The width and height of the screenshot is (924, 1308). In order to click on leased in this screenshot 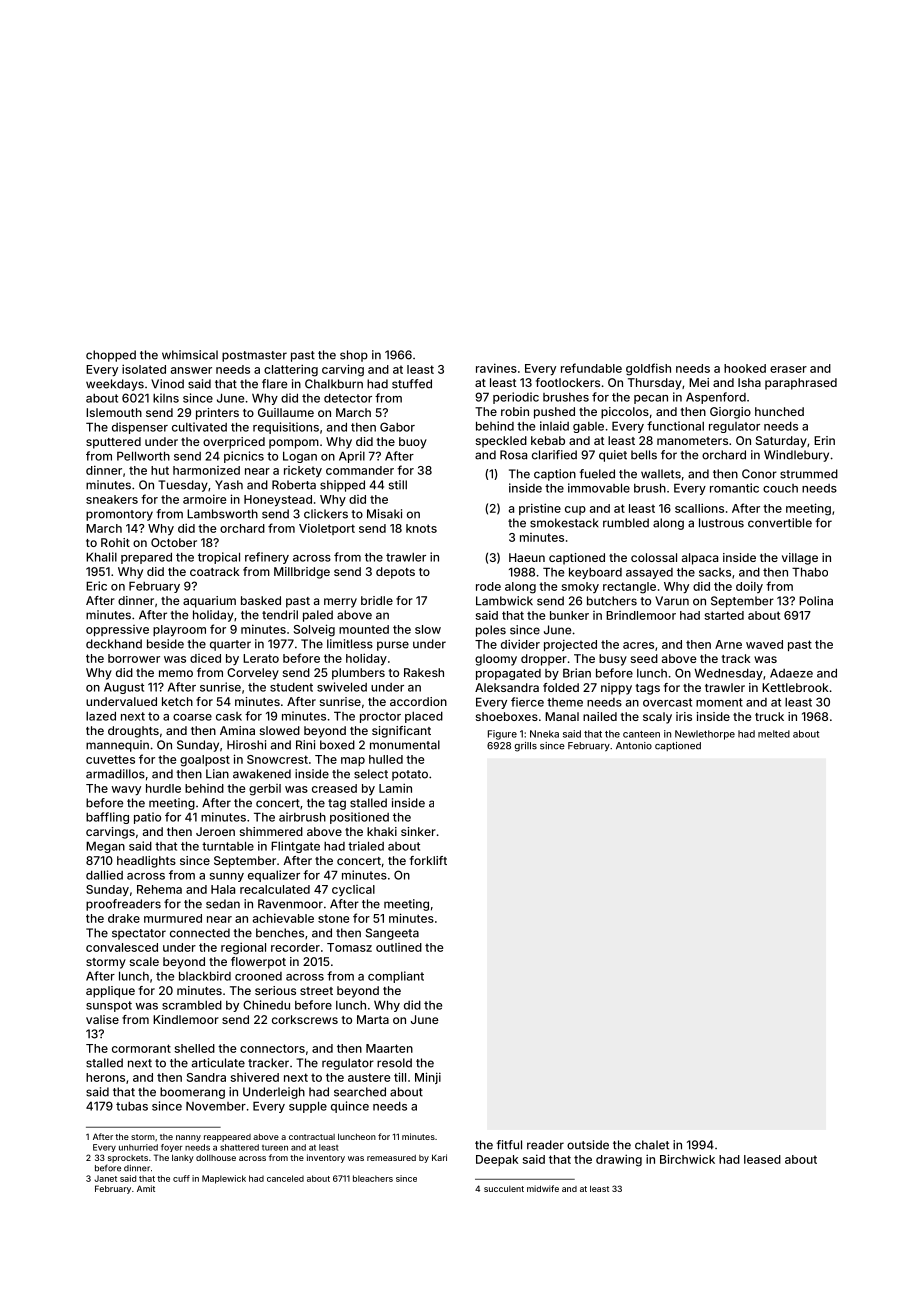, I will do `click(762, 1159)`.
